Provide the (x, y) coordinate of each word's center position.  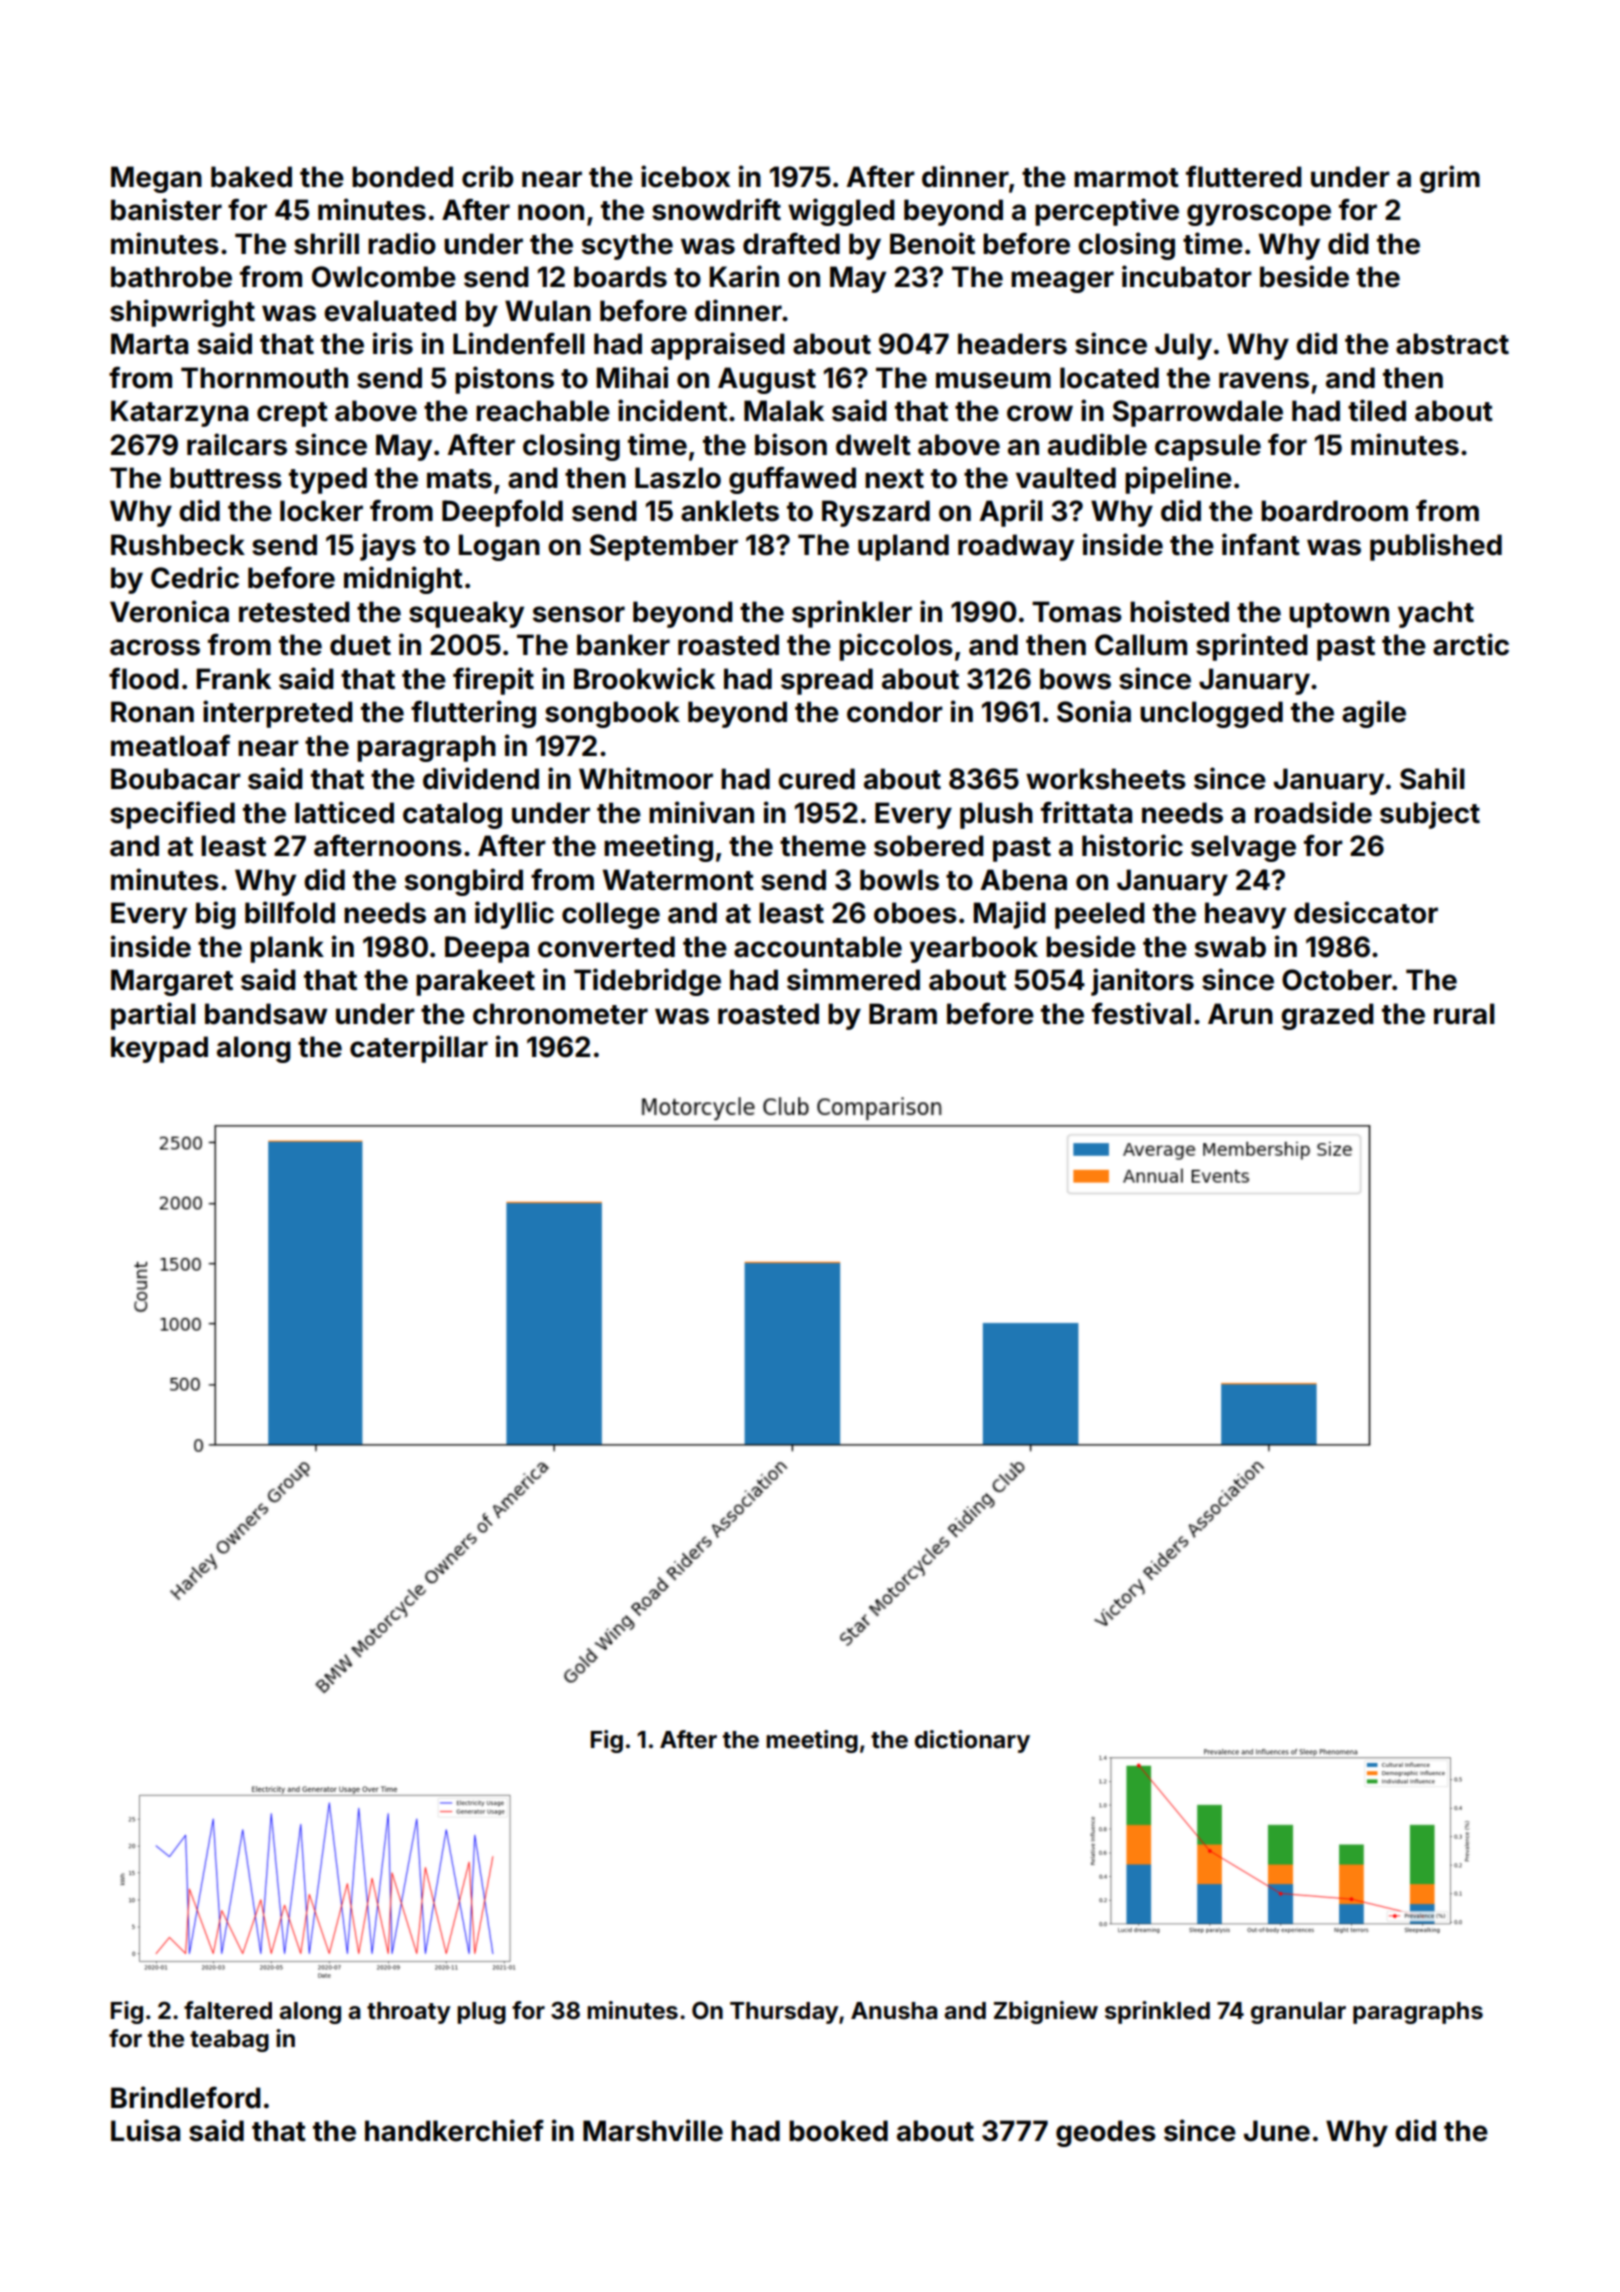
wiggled (841, 212)
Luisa (145, 2130)
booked (838, 2131)
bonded (402, 177)
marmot (1126, 178)
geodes (1106, 2133)
